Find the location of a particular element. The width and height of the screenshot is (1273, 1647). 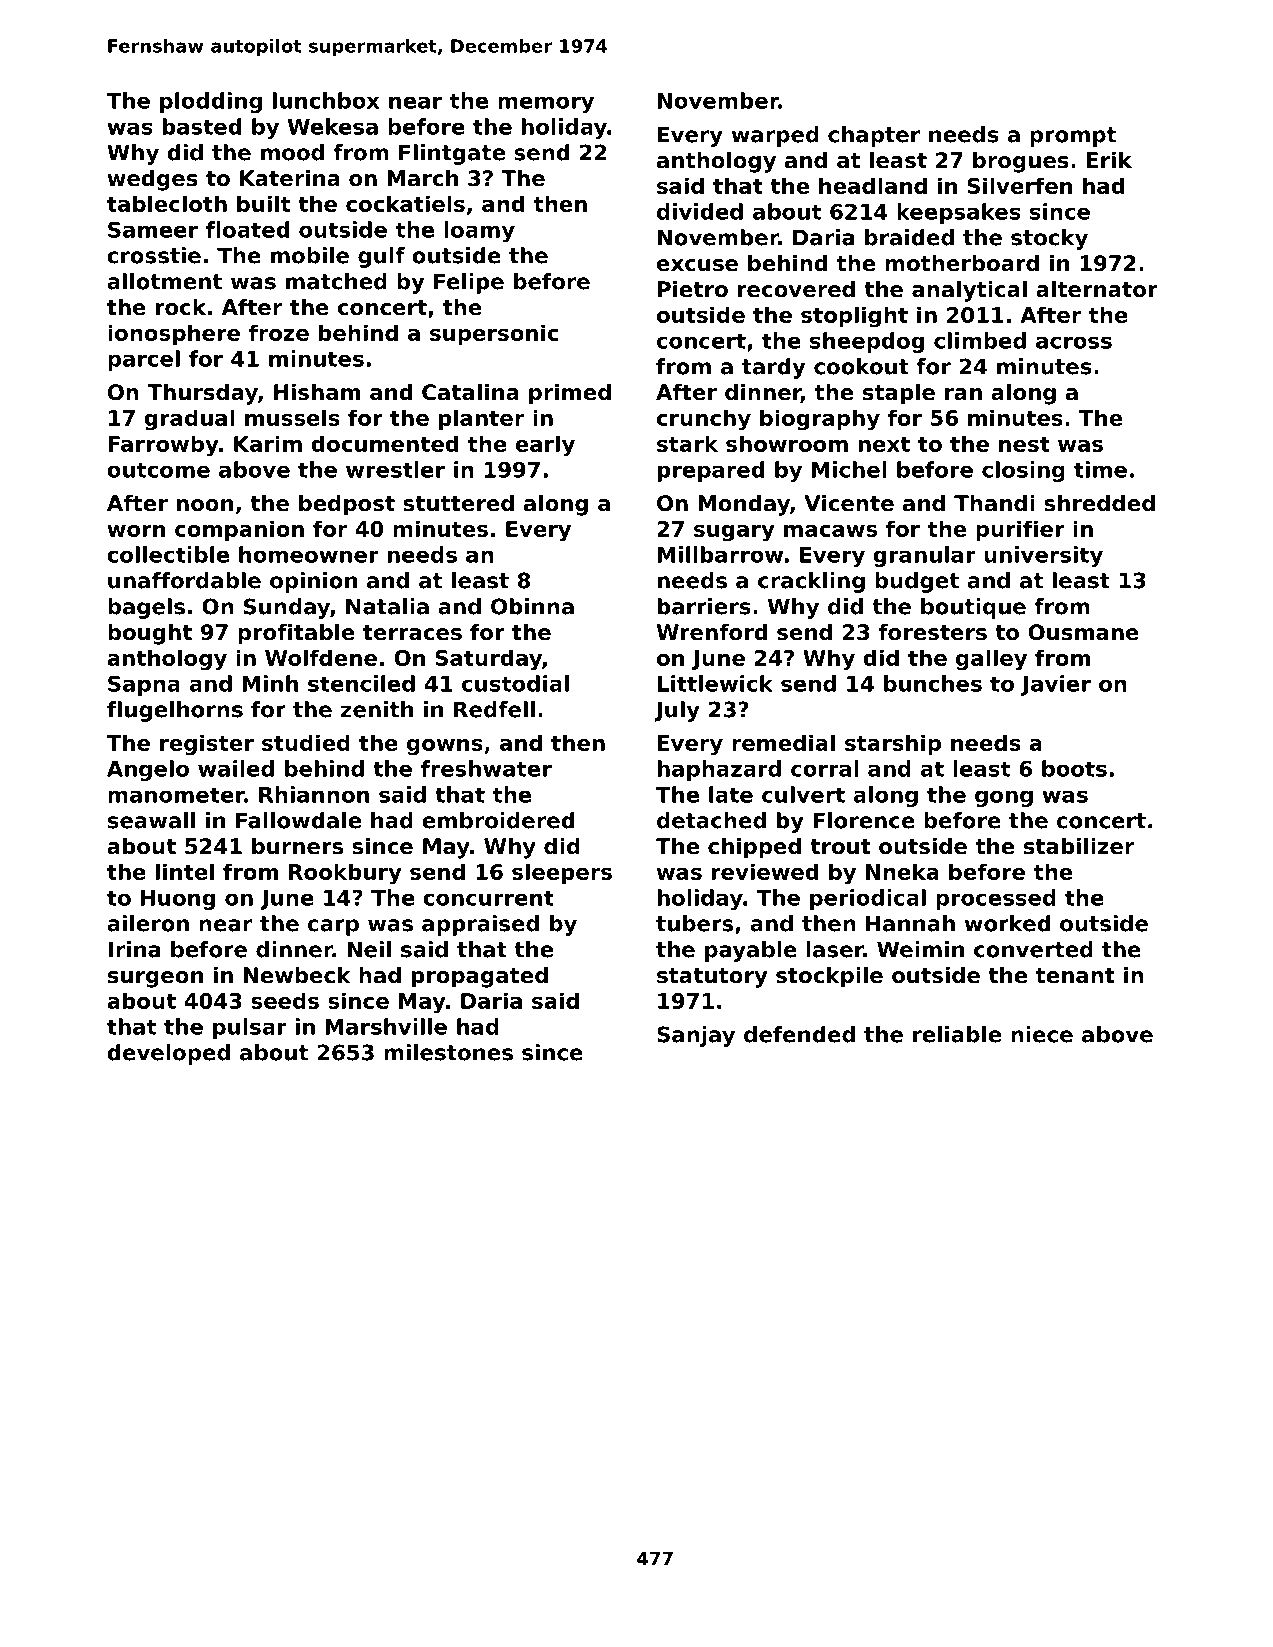

stocky is located at coordinates (1049, 239).
